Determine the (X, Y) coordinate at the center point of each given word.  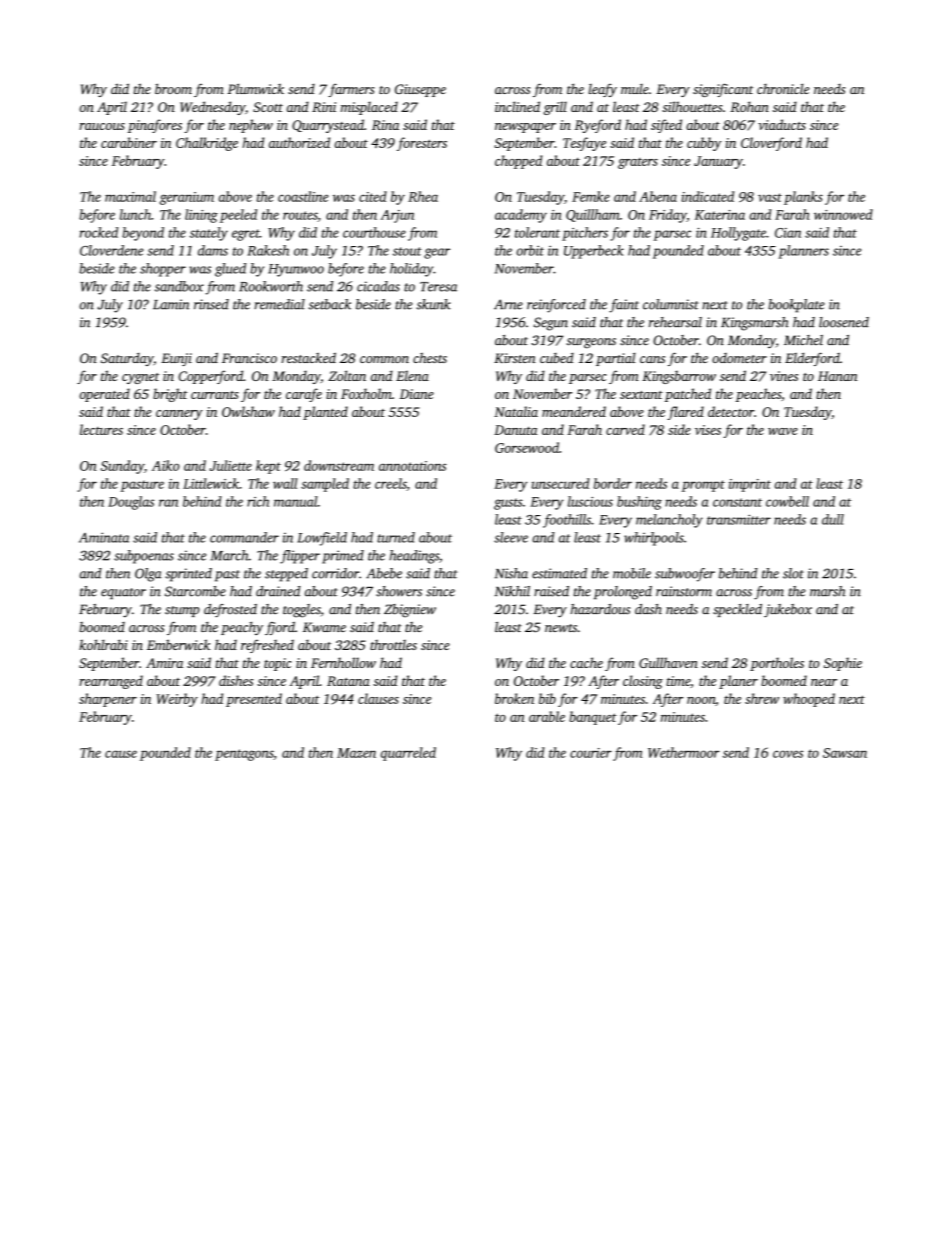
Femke (591, 196)
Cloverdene (111, 250)
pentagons (244, 755)
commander (244, 537)
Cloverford (771, 144)
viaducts (782, 124)
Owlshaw (248, 411)
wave (783, 431)
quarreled (408, 754)
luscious (590, 501)
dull (833, 519)
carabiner (129, 142)
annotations (413, 466)
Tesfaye (584, 144)
